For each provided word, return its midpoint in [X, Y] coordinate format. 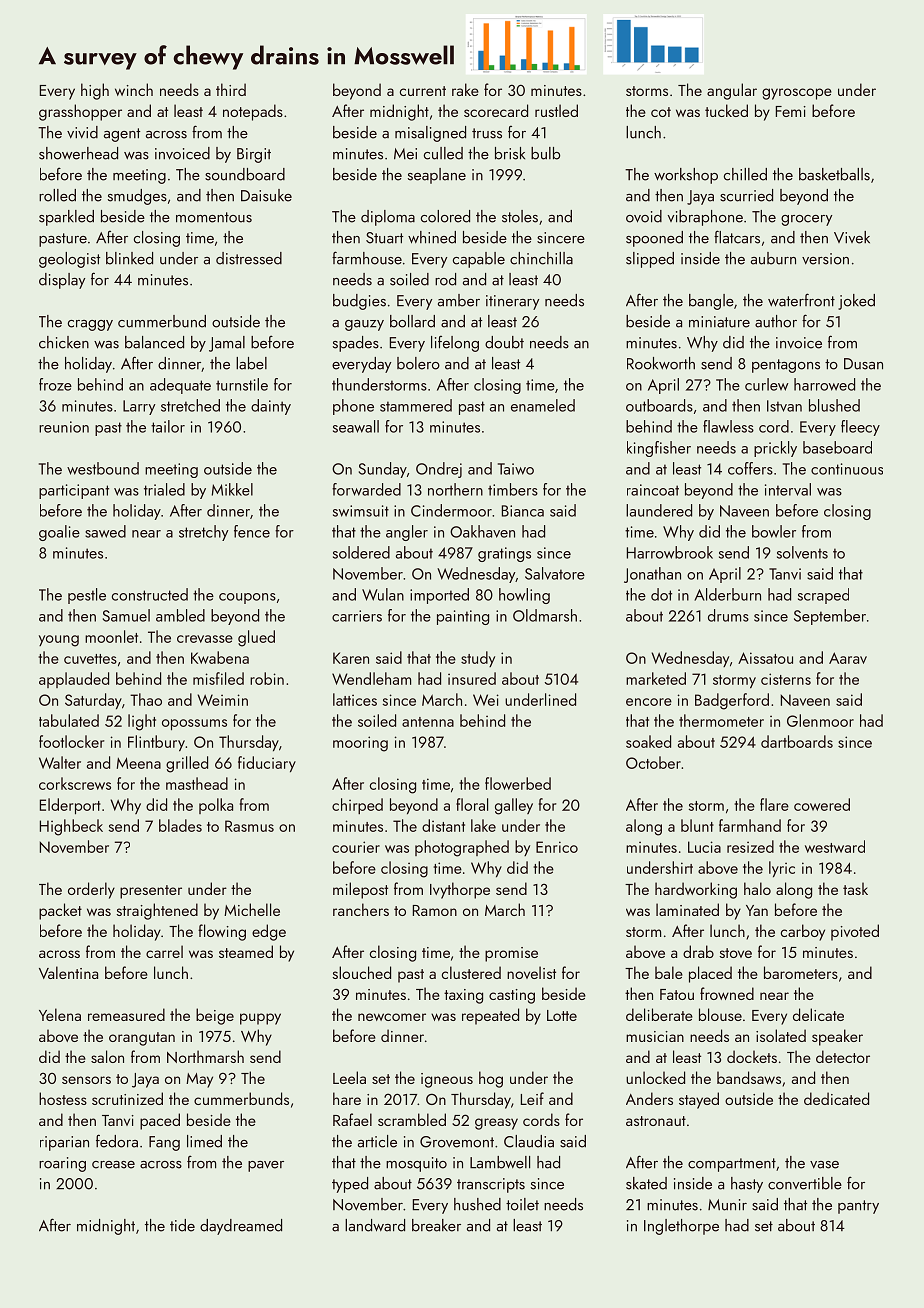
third [231, 89]
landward [375, 1225]
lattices [355, 699]
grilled [187, 764]
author [776, 321]
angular [732, 91]
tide [182, 1225]
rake [465, 89]
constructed [150, 594]
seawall [356, 426]
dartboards [797, 741]
